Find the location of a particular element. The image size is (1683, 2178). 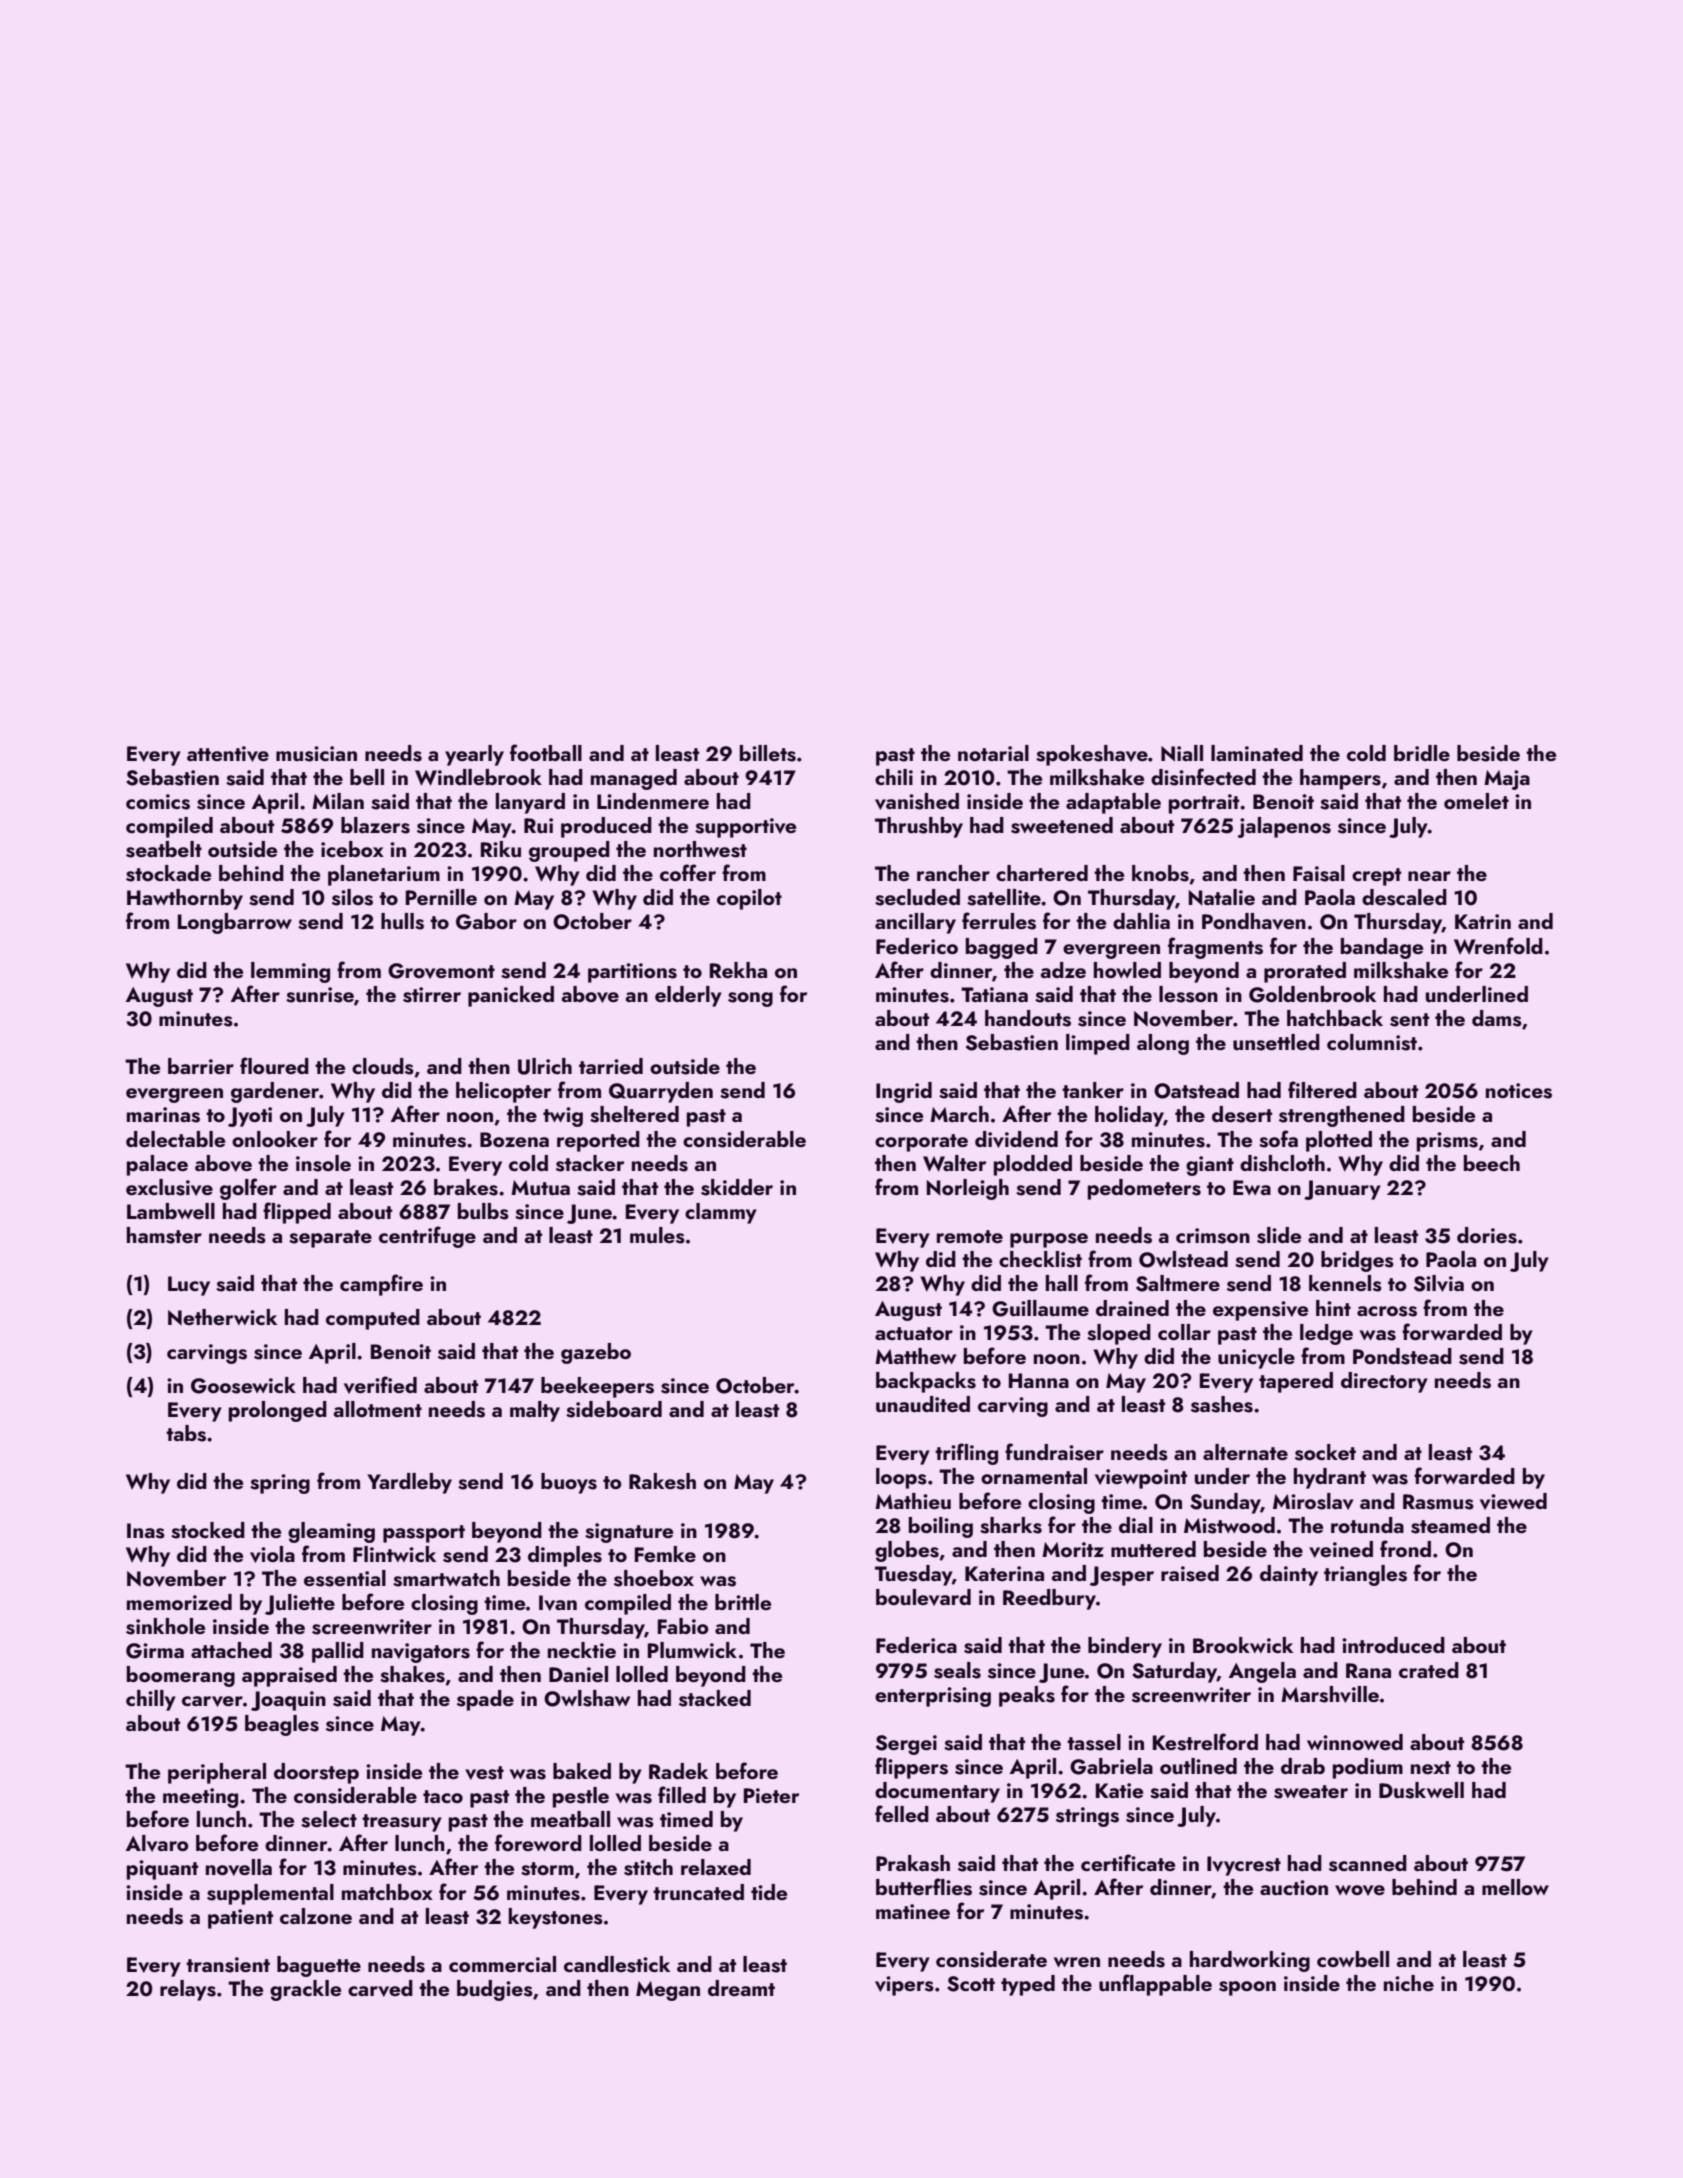

sideboard is located at coordinates (614, 1409).
